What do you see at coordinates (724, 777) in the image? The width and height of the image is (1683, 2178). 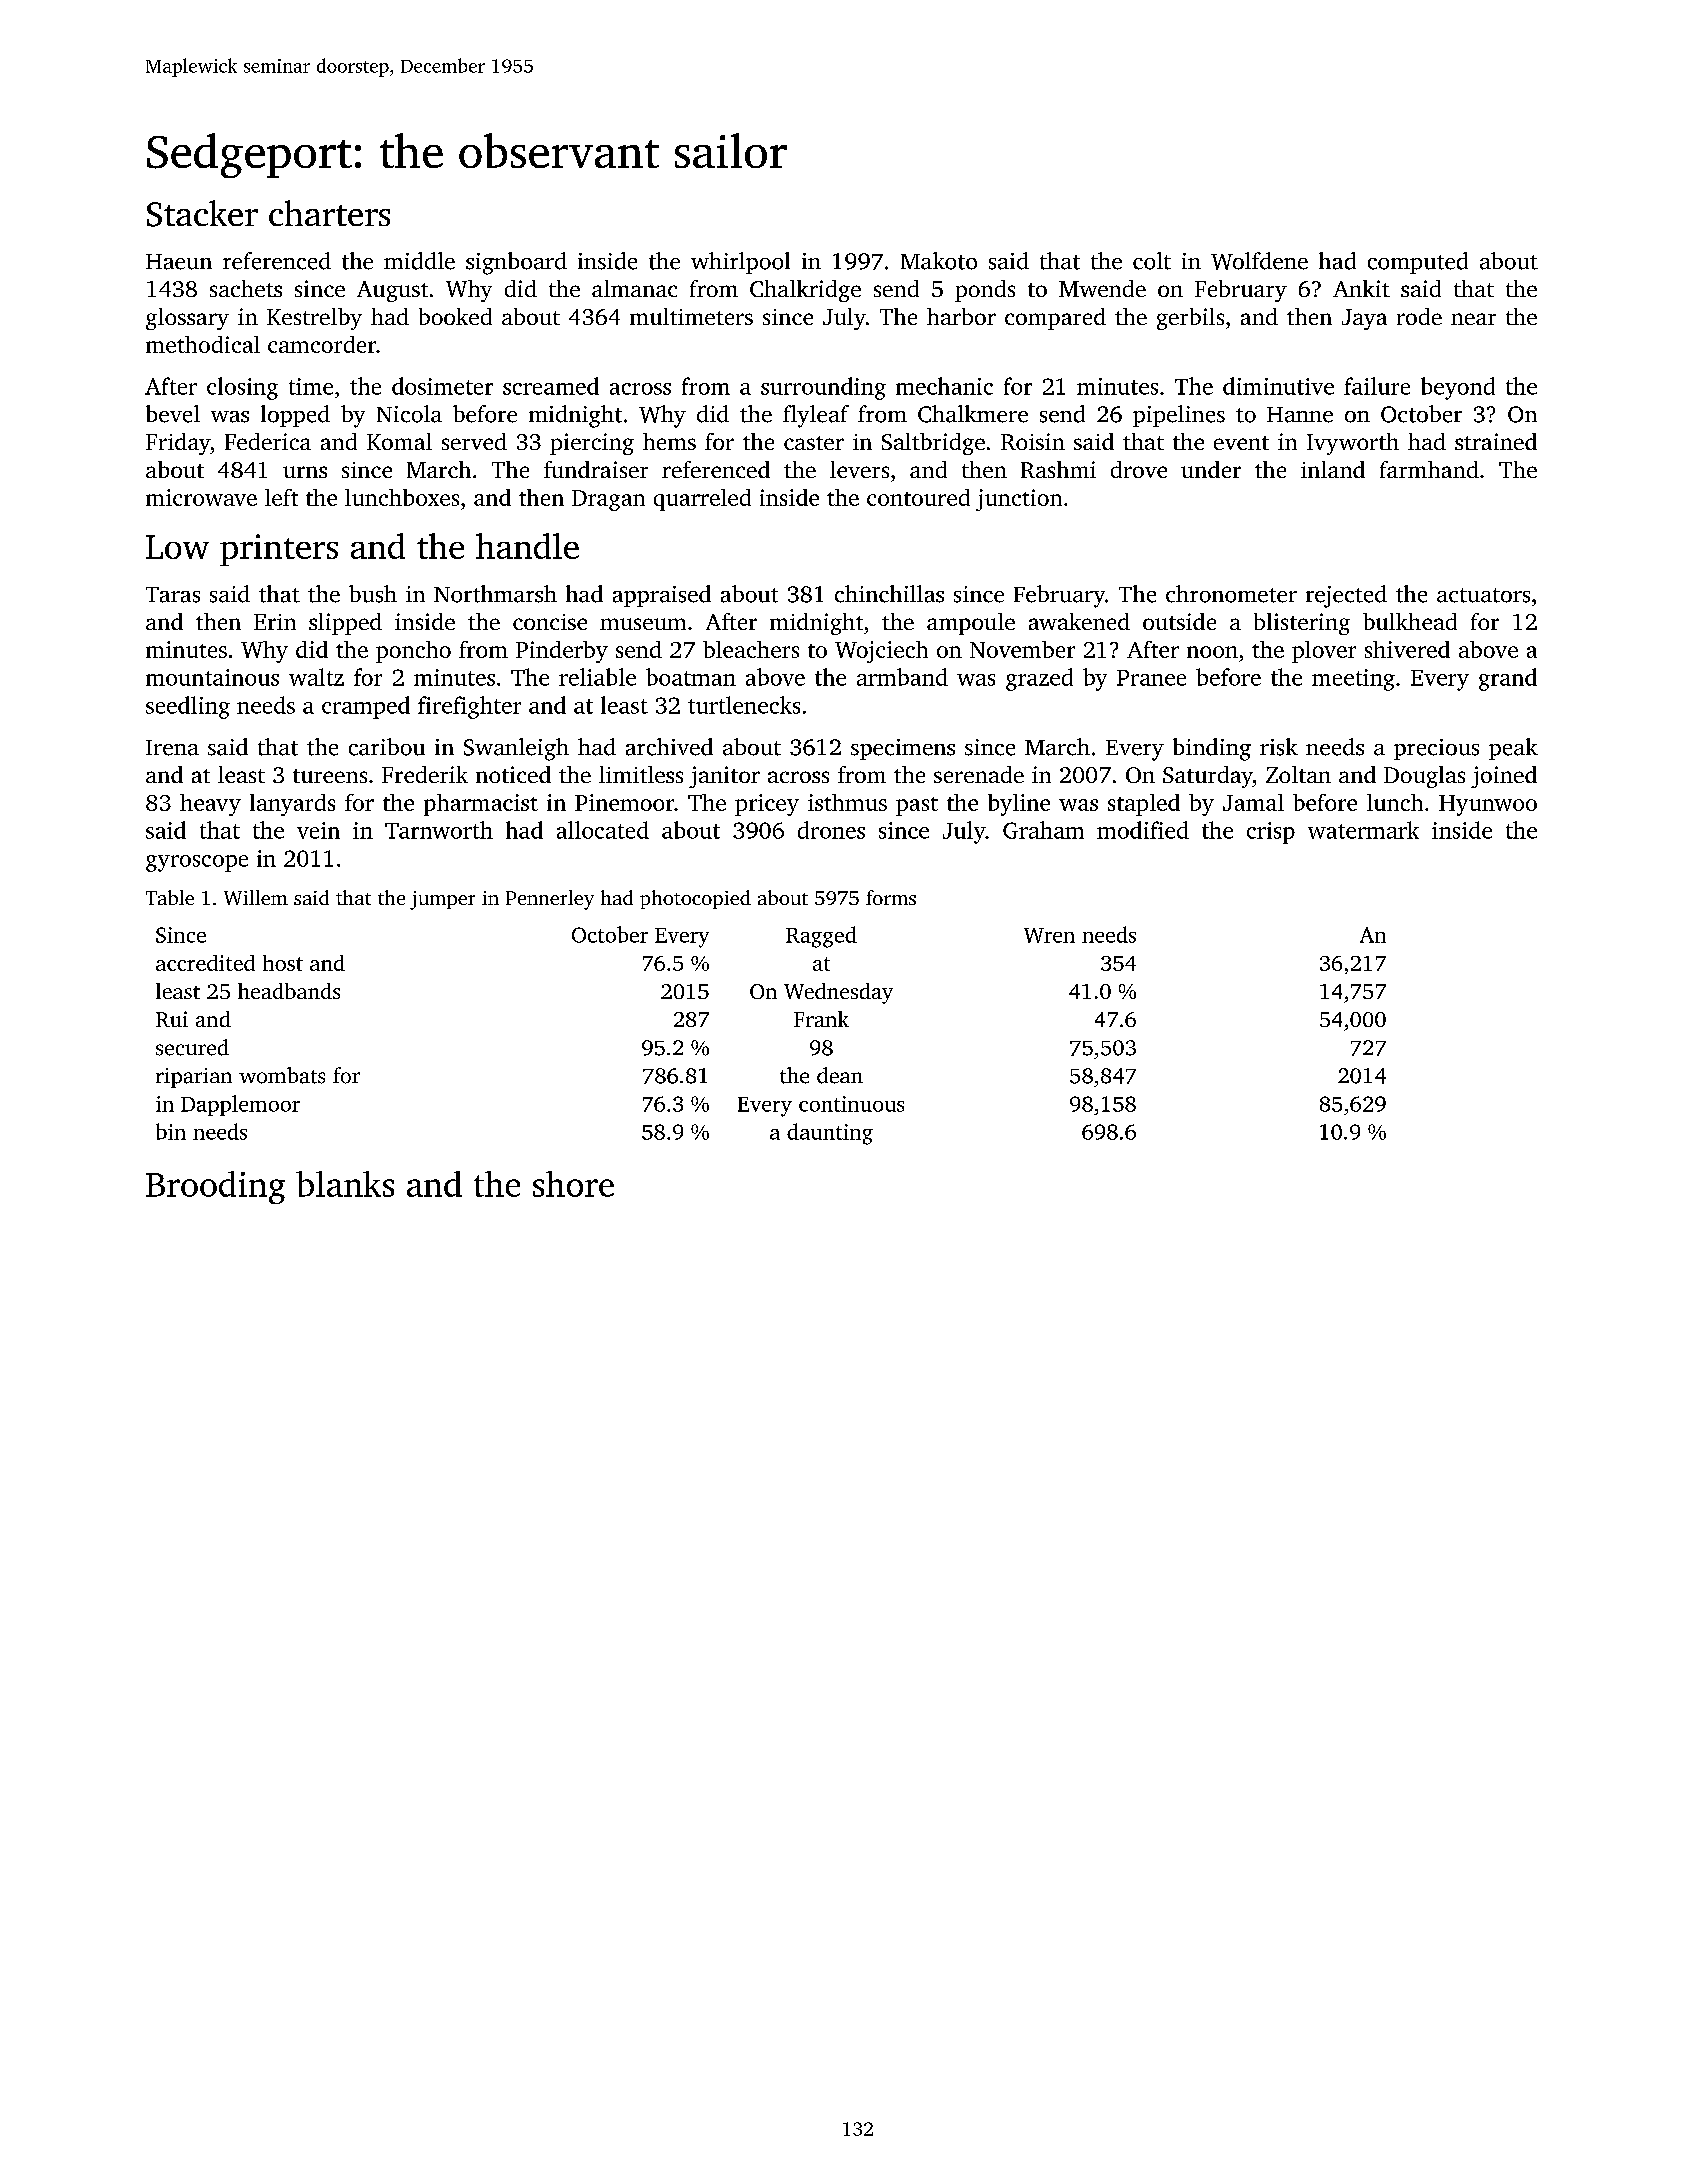 I see `janitor` at bounding box center [724, 777].
